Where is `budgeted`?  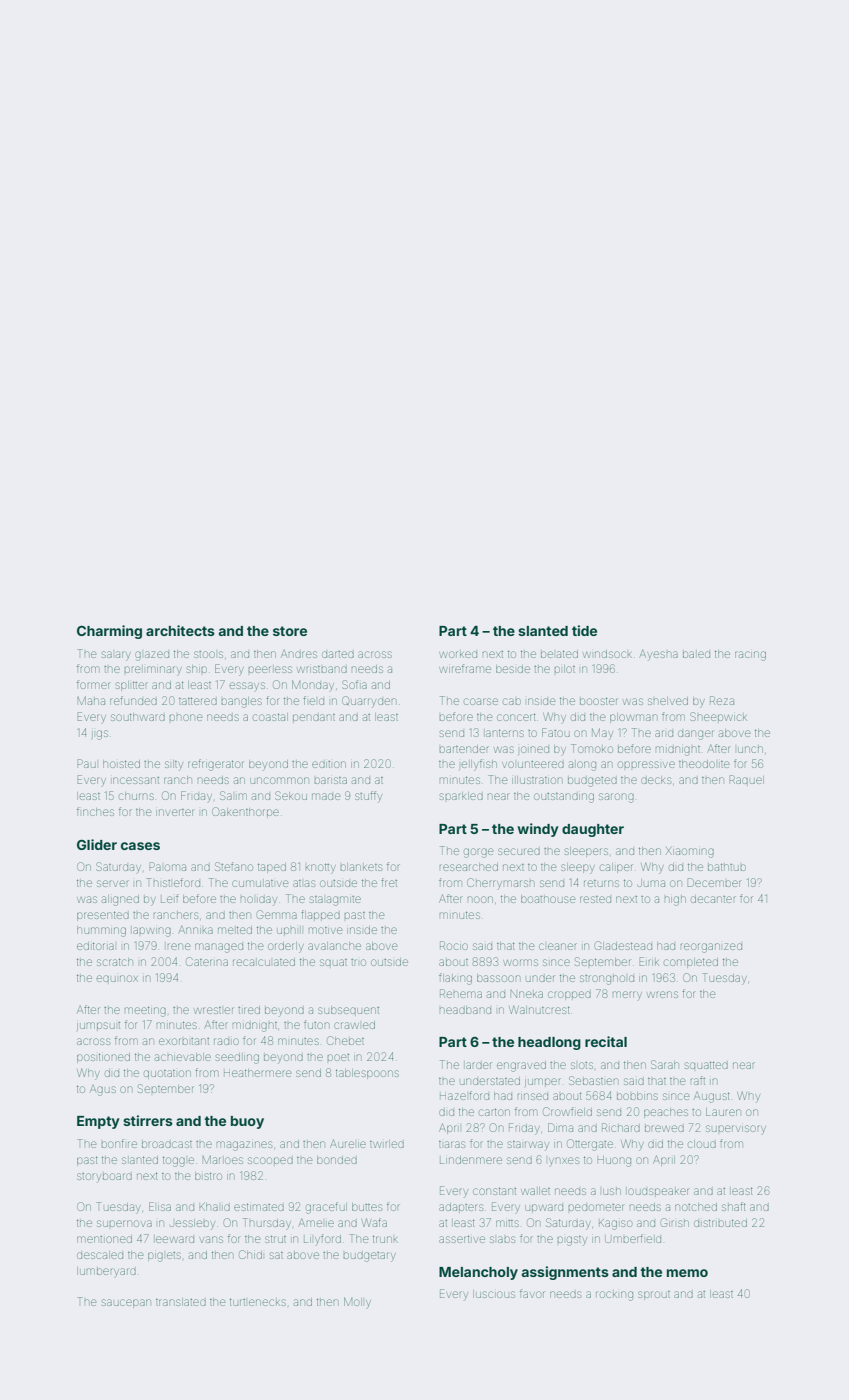
budgeted is located at coordinates (592, 782).
